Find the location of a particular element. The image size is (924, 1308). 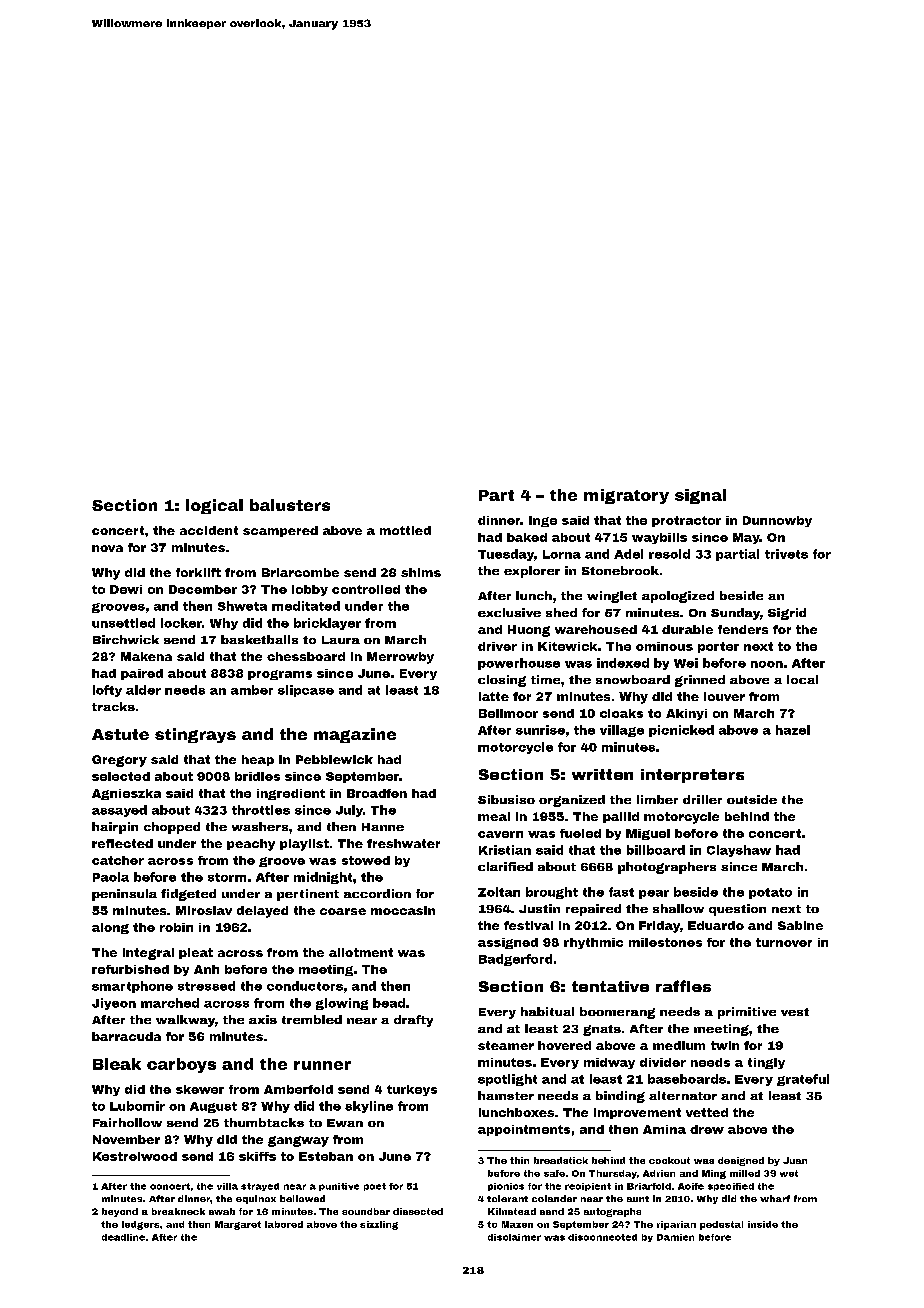

assayed is located at coordinates (119, 811).
